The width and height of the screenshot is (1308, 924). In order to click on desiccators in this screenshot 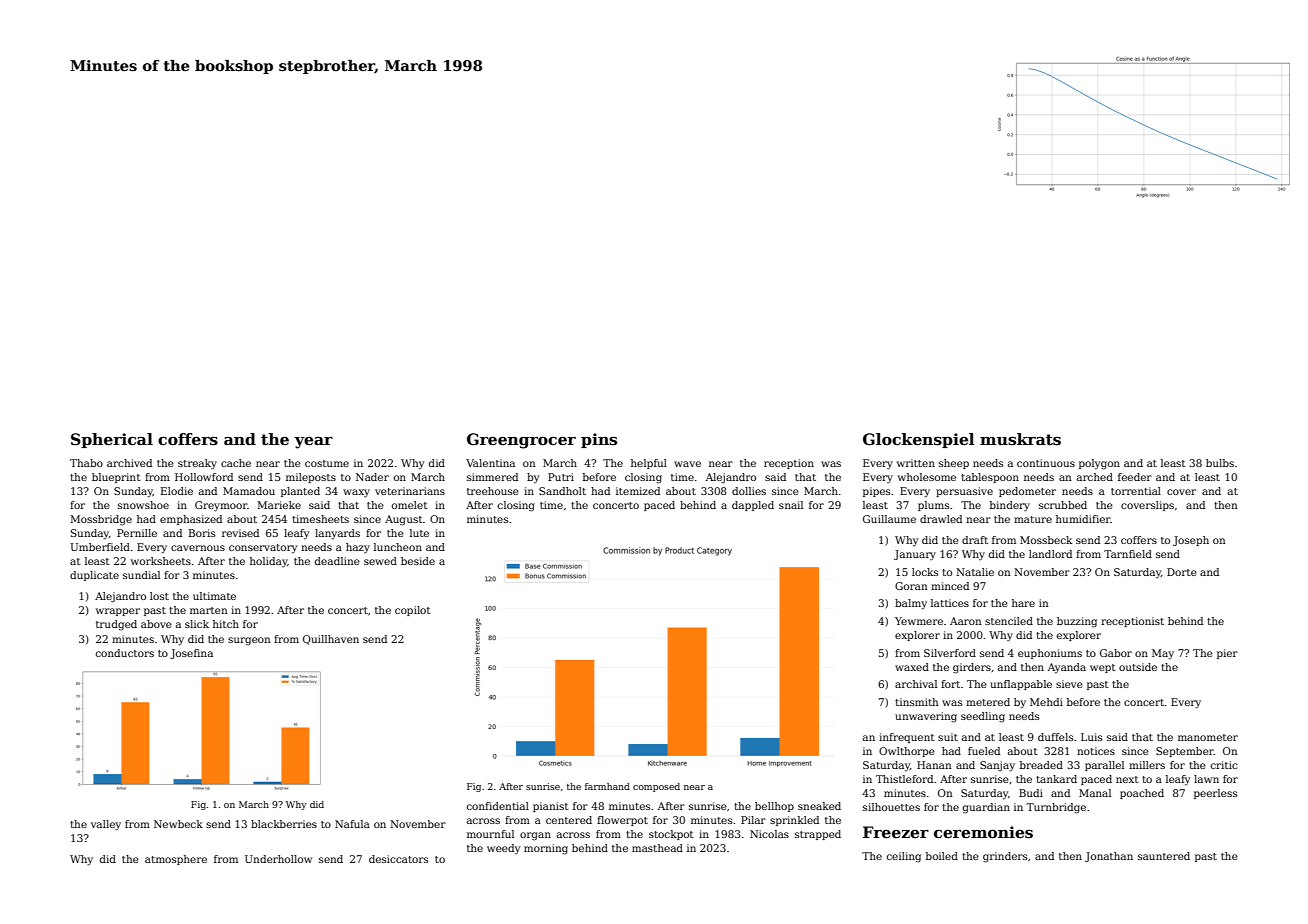, I will do `click(398, 859)`.
